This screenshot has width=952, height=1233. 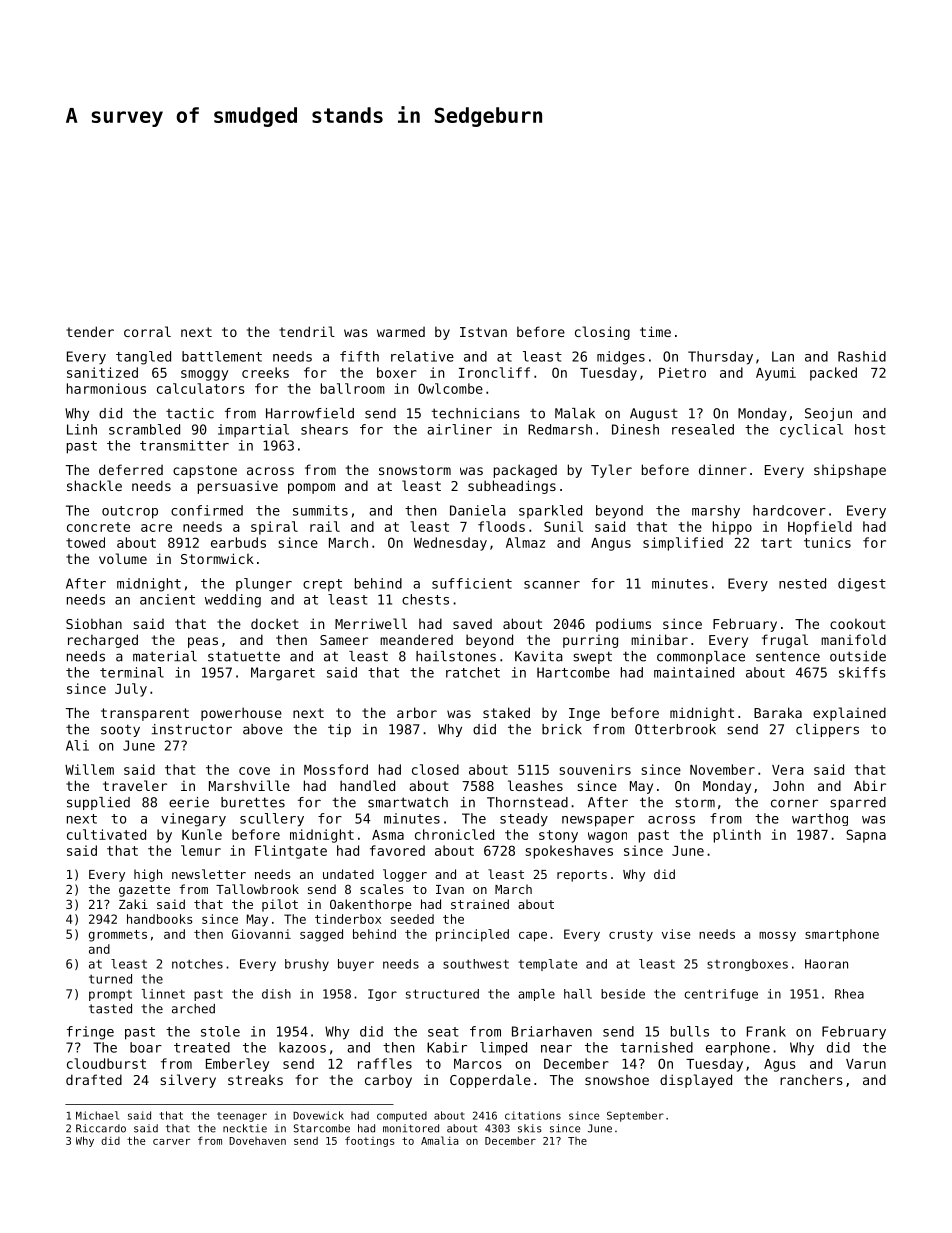 I want to click on ranchers, so click(x=811, y=1079).
